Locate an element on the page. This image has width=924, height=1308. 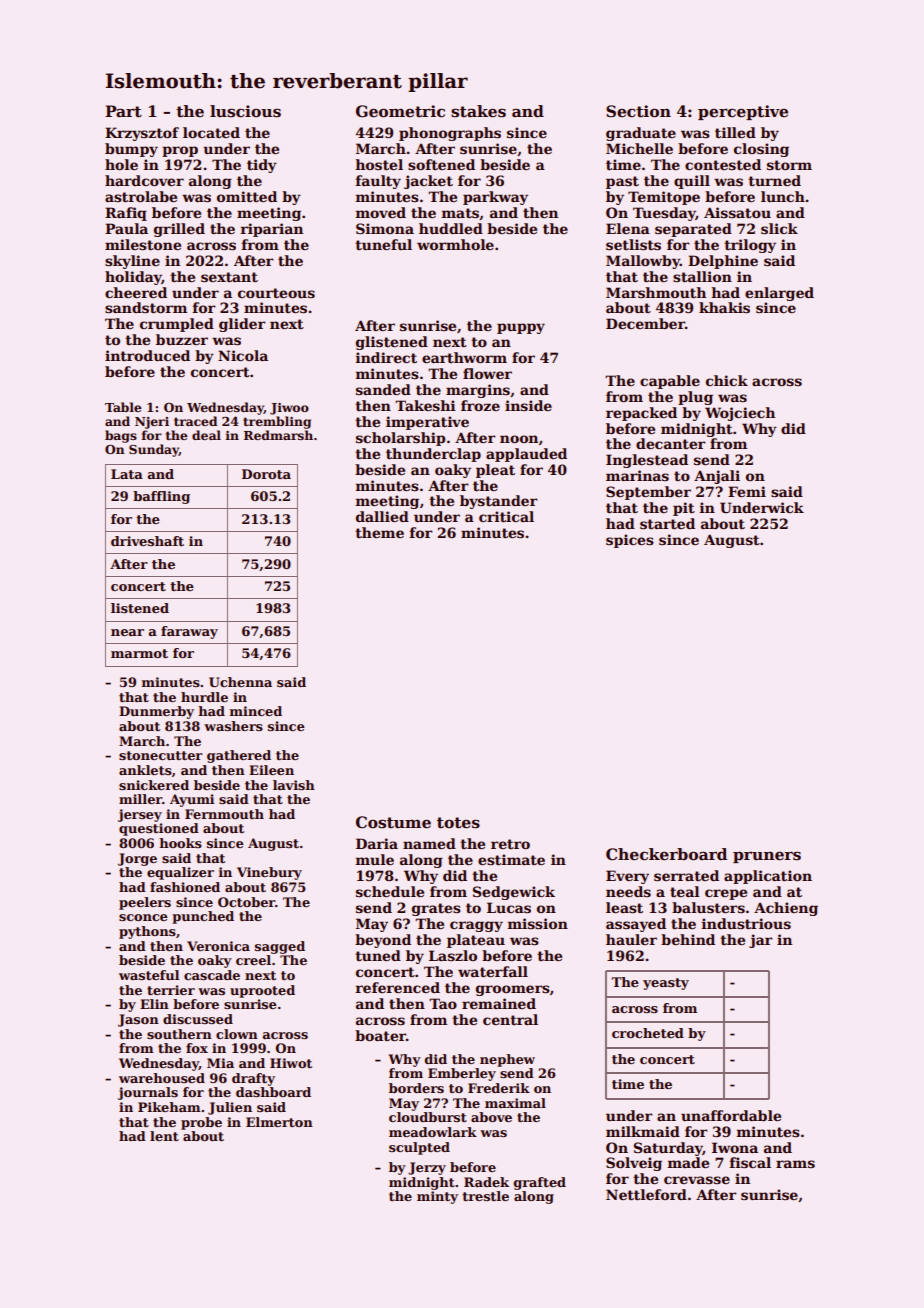
indirect is located at coordinates (386, 357).
